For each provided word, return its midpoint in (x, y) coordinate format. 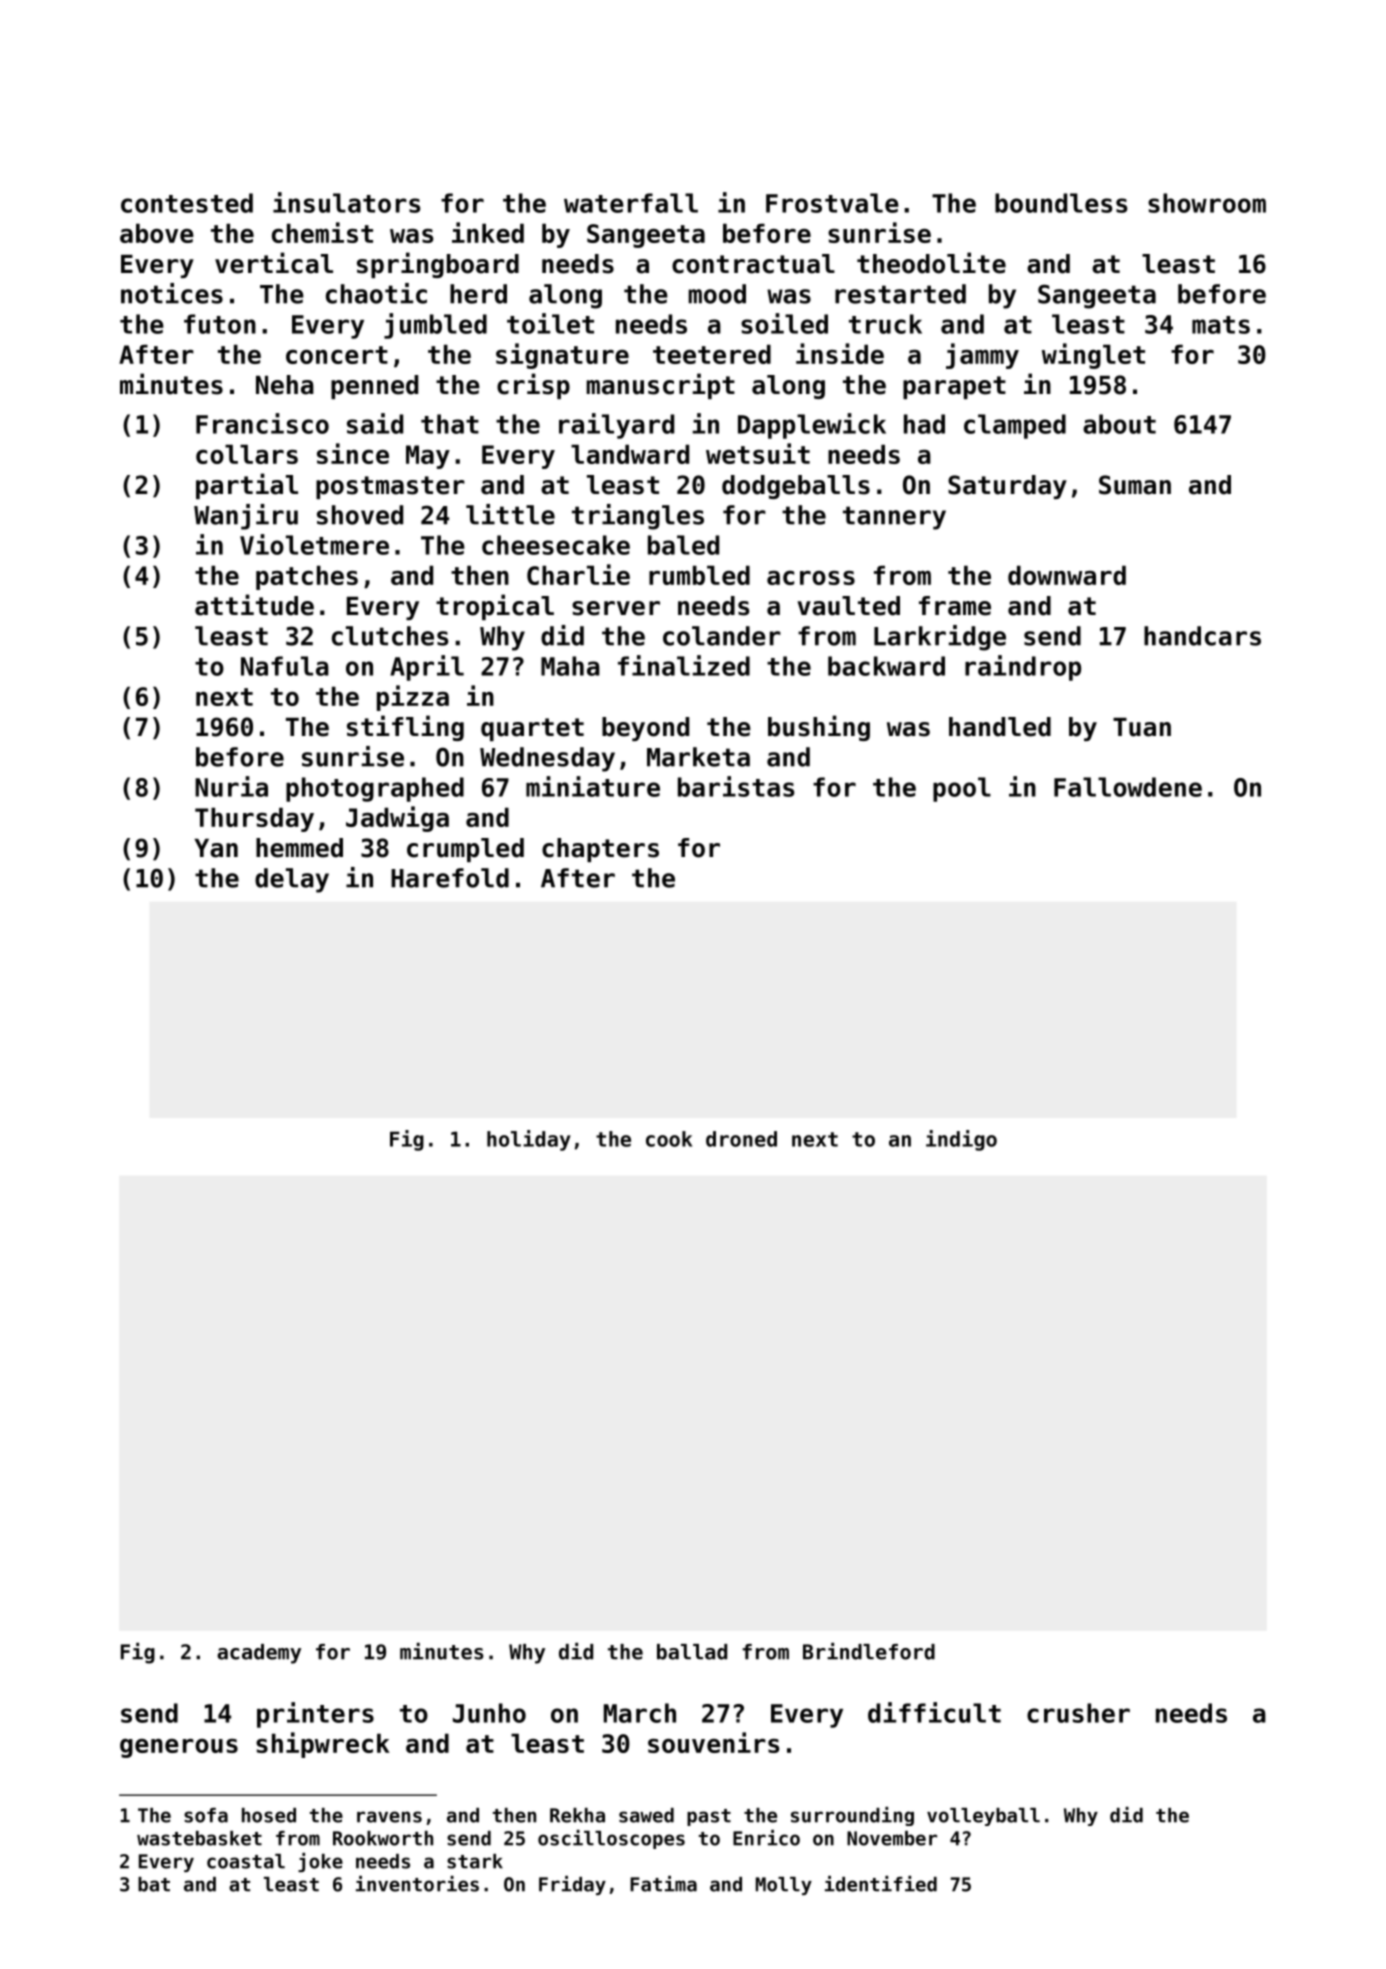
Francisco (262, 423)
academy (259, 1654)
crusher (1078, 1713)
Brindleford (869, 1651)
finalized (684, 665)
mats (1221, 325)
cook (669, 1139)
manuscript (660, 386)
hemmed (299, 848)
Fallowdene (1128, 787)
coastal (246, 1861)
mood (717, 294)
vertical (274, 263)
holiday (529, 1140)
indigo (961, 1140)
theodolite (931, 263)
